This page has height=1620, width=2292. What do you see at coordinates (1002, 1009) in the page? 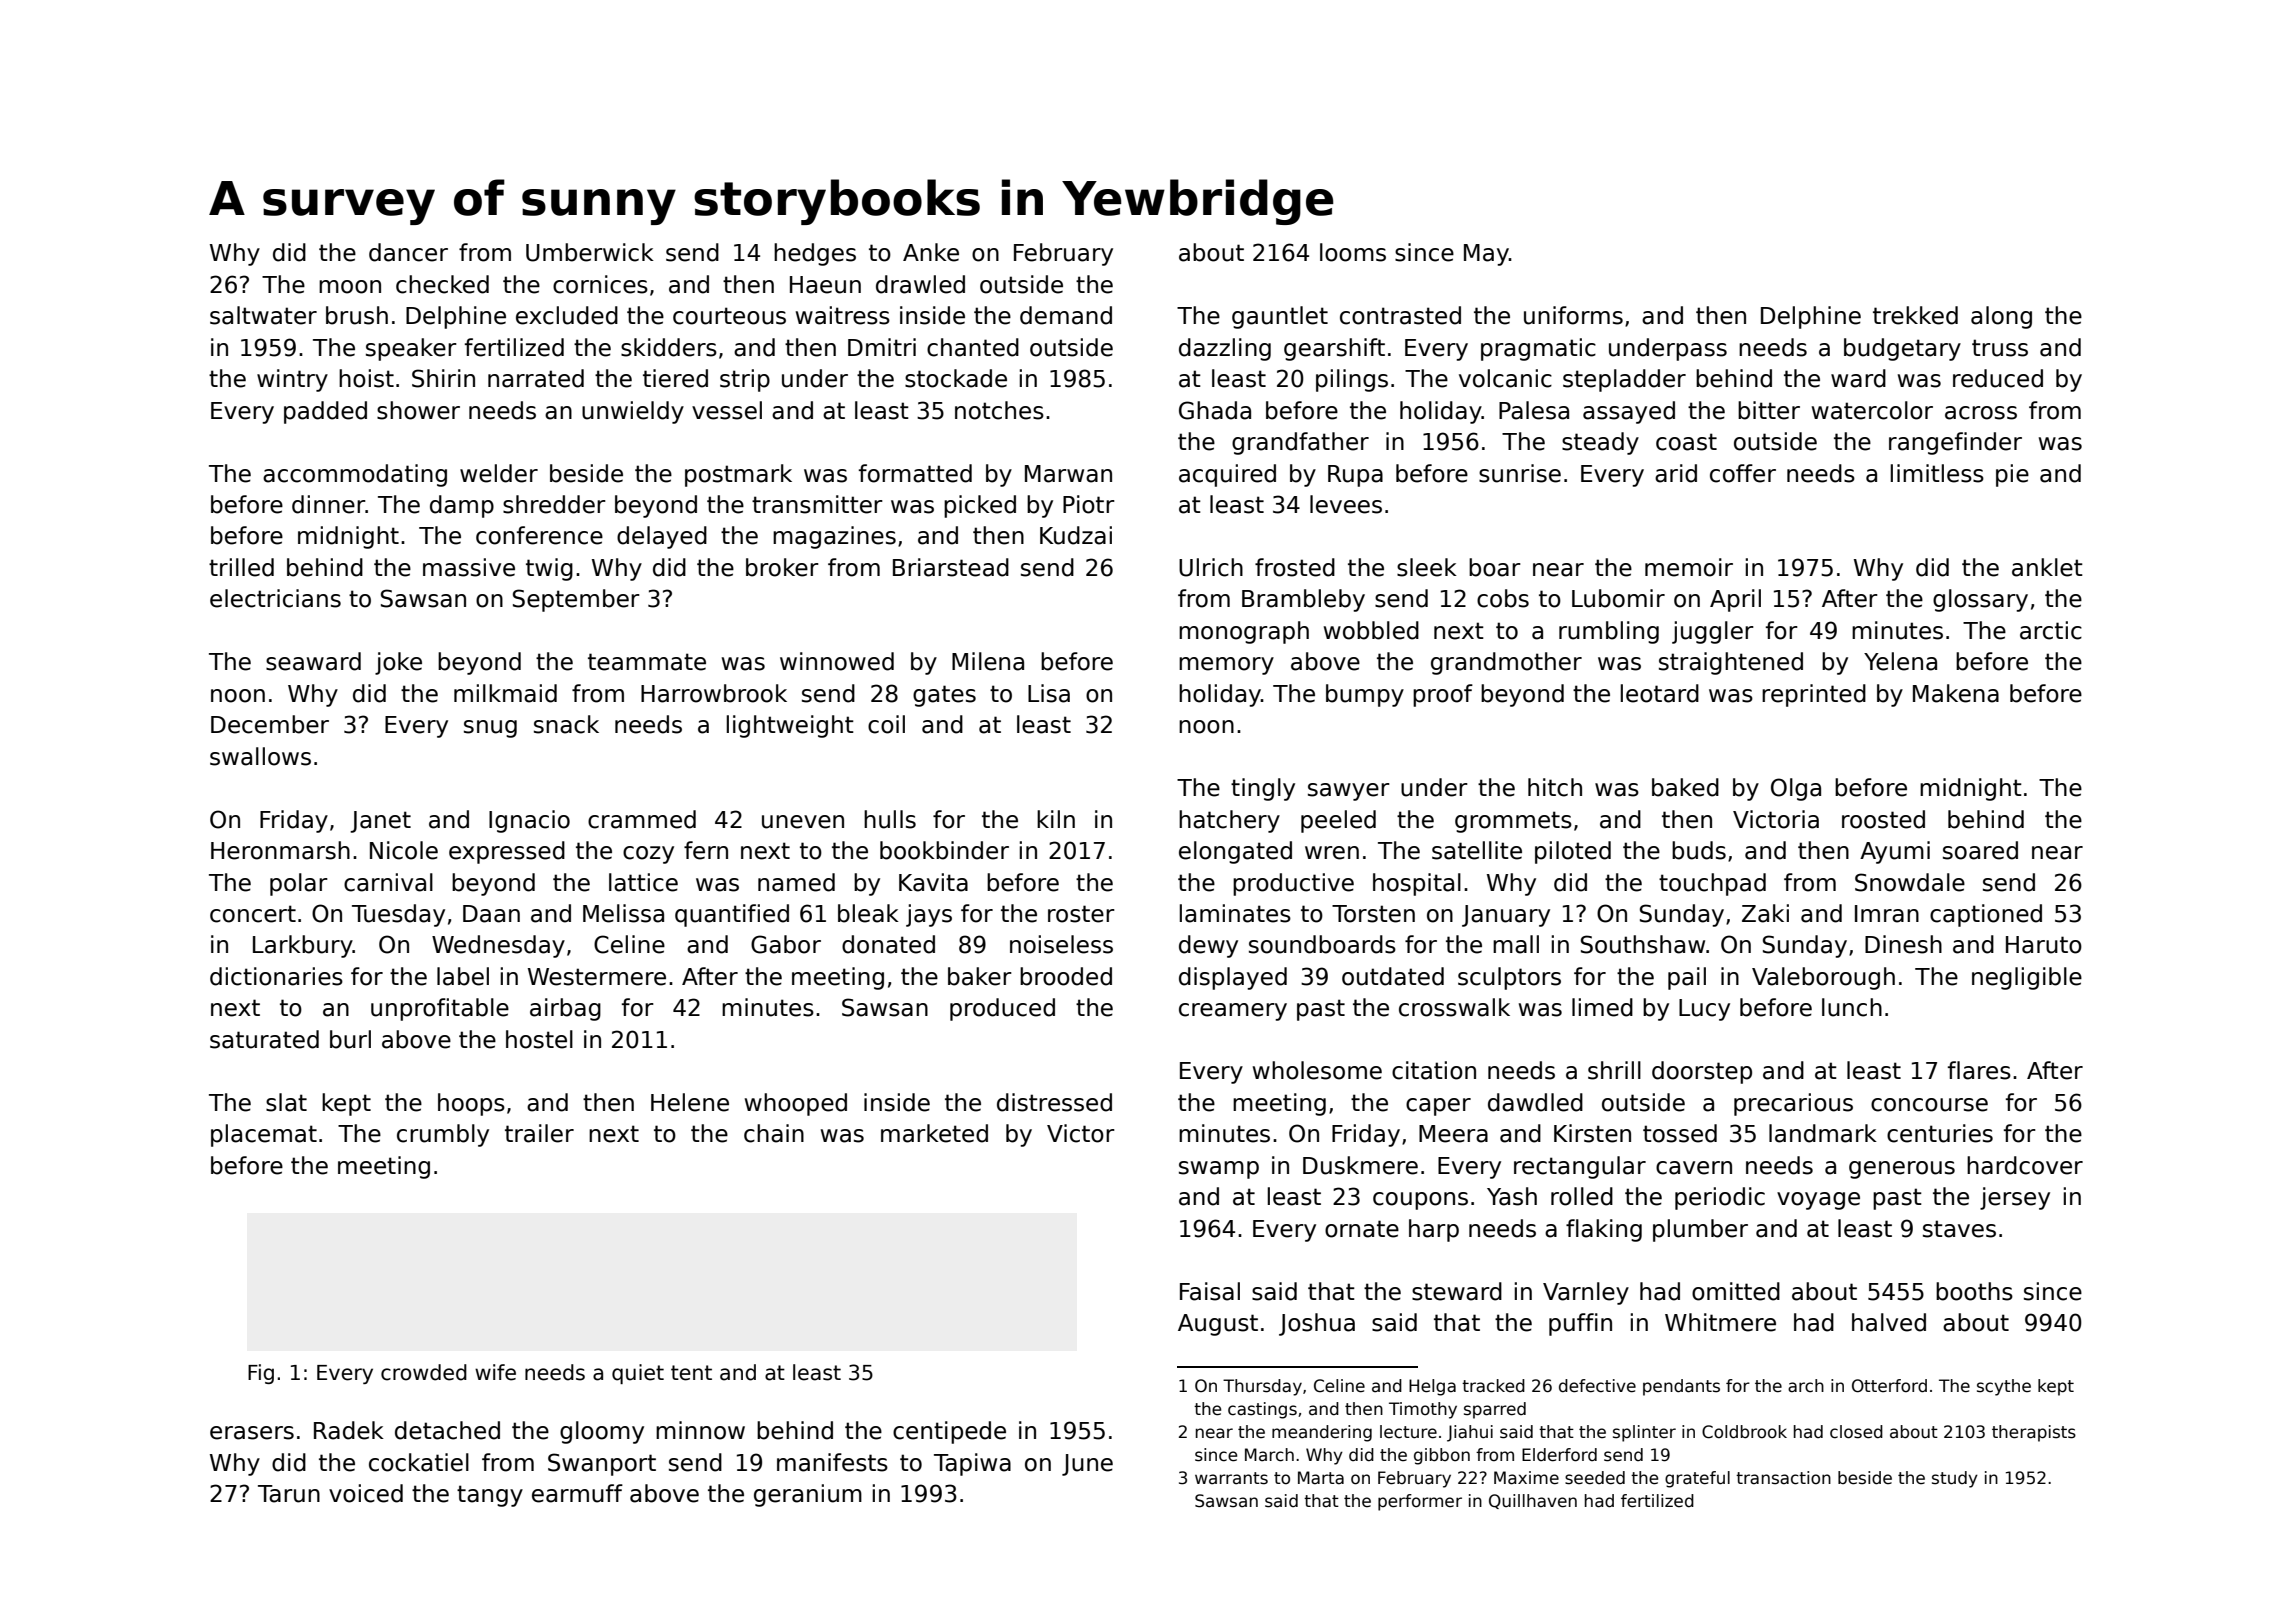
I see `produced` at bounding box center [1002, 1009].
